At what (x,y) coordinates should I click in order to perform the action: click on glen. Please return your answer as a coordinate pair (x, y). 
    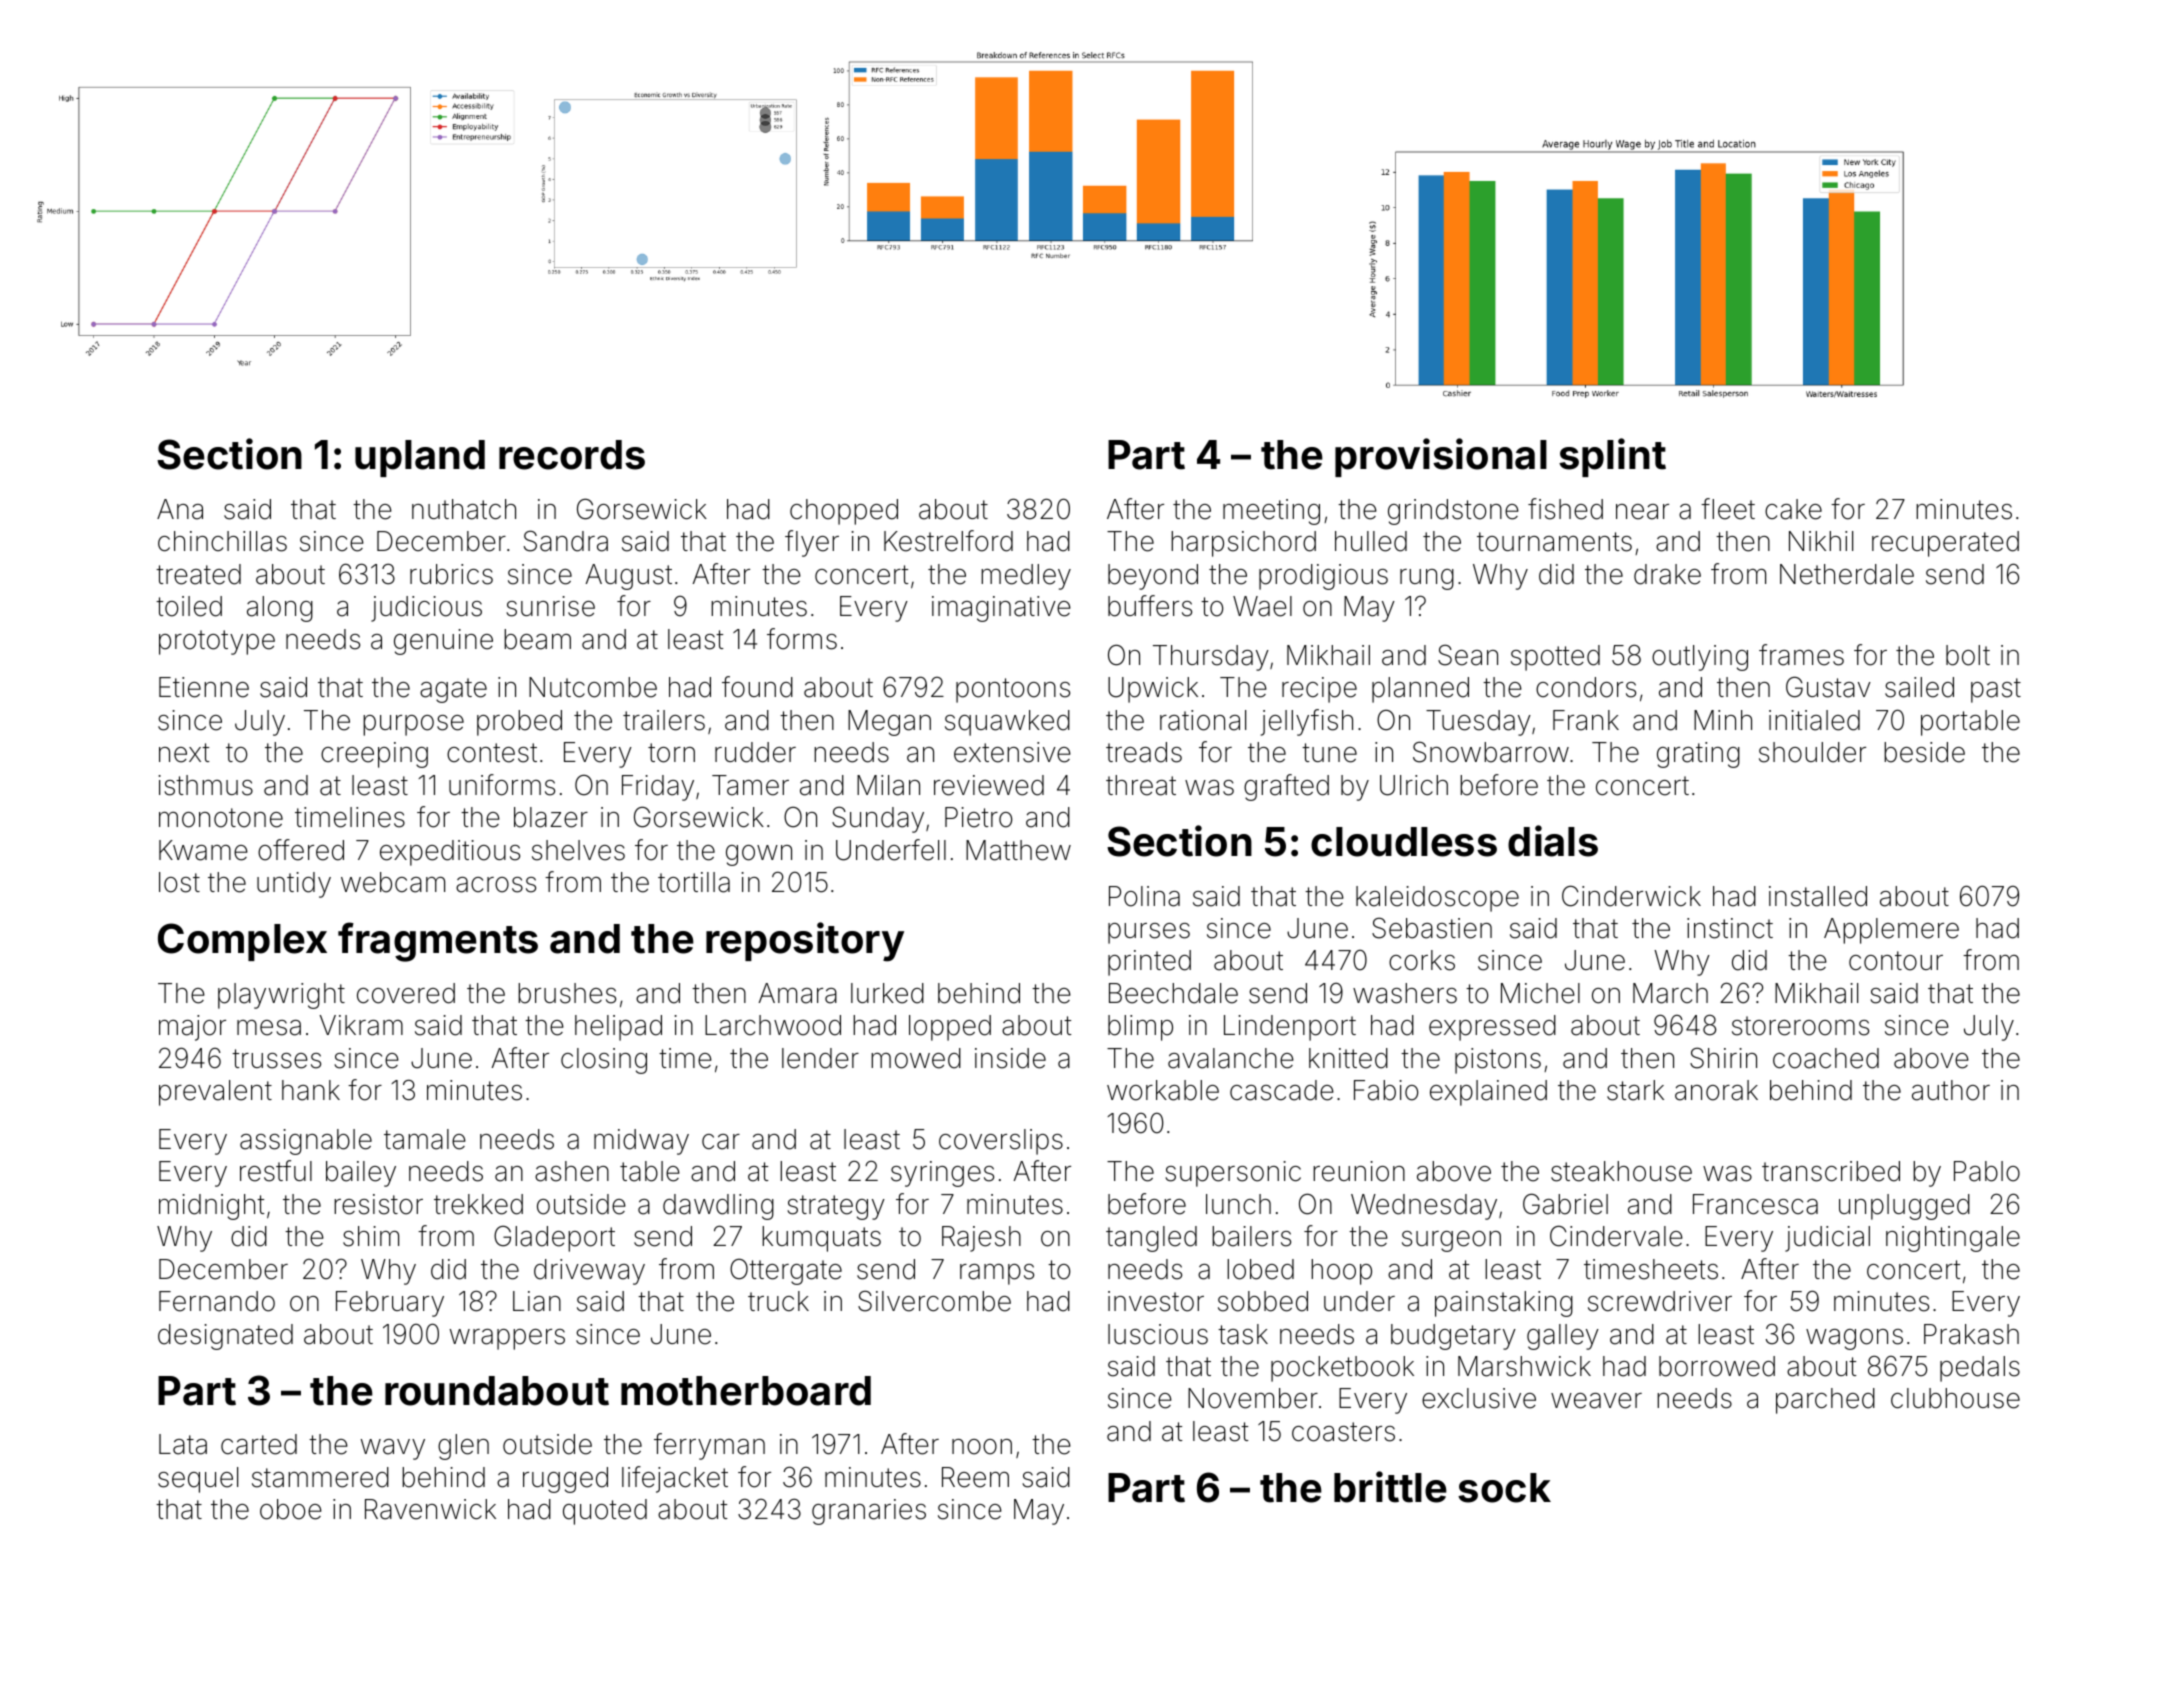
    Looking at the image, I should click on (463, 1447).
